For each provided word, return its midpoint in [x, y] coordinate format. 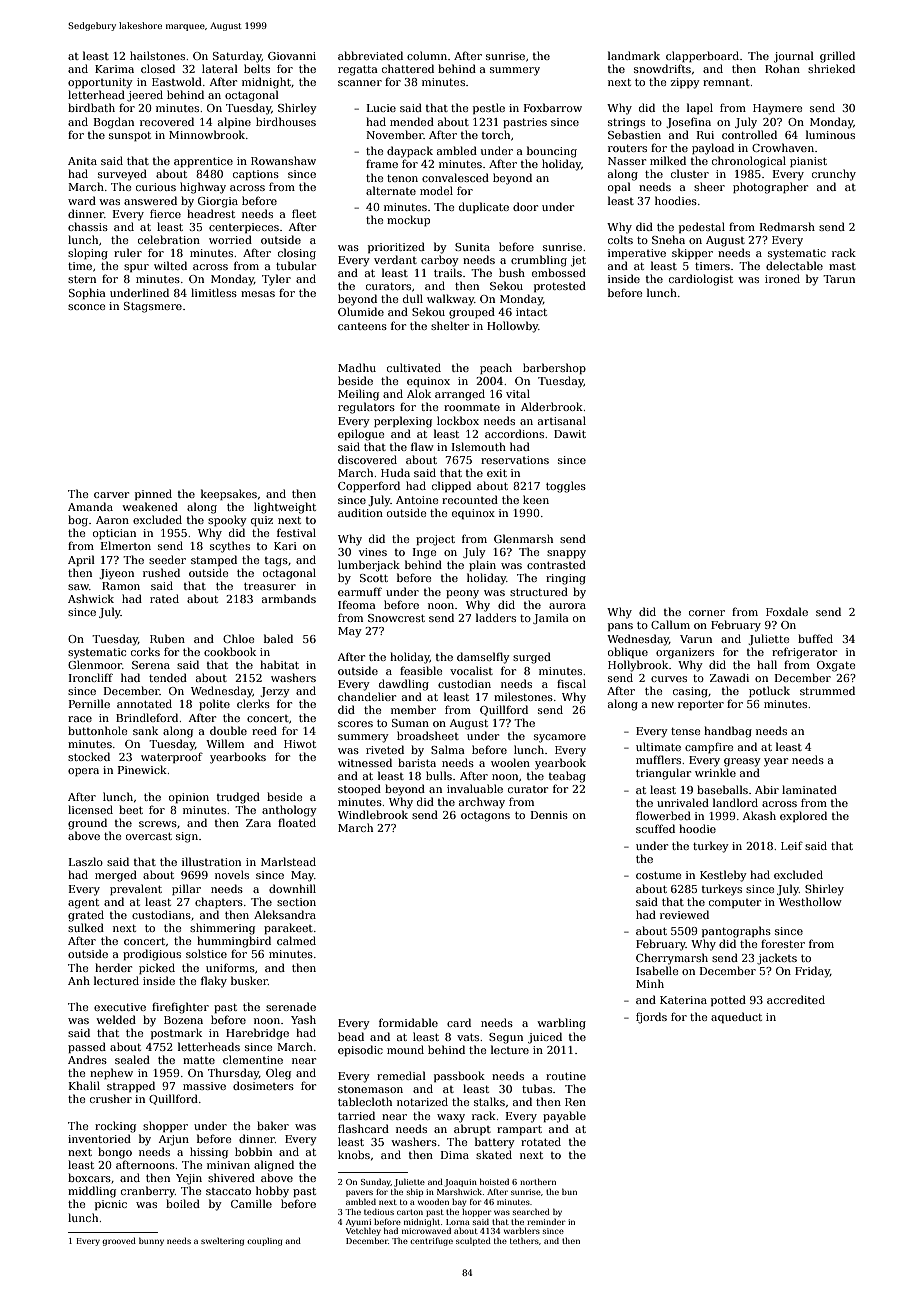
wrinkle [715, 772]
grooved [119, 1242]
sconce [86, 307]
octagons [485, 817]
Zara [258, 823]
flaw [422, 446]
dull [413, 298]
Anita [82, 161]
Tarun [839, 279]
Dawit [570, 434]
